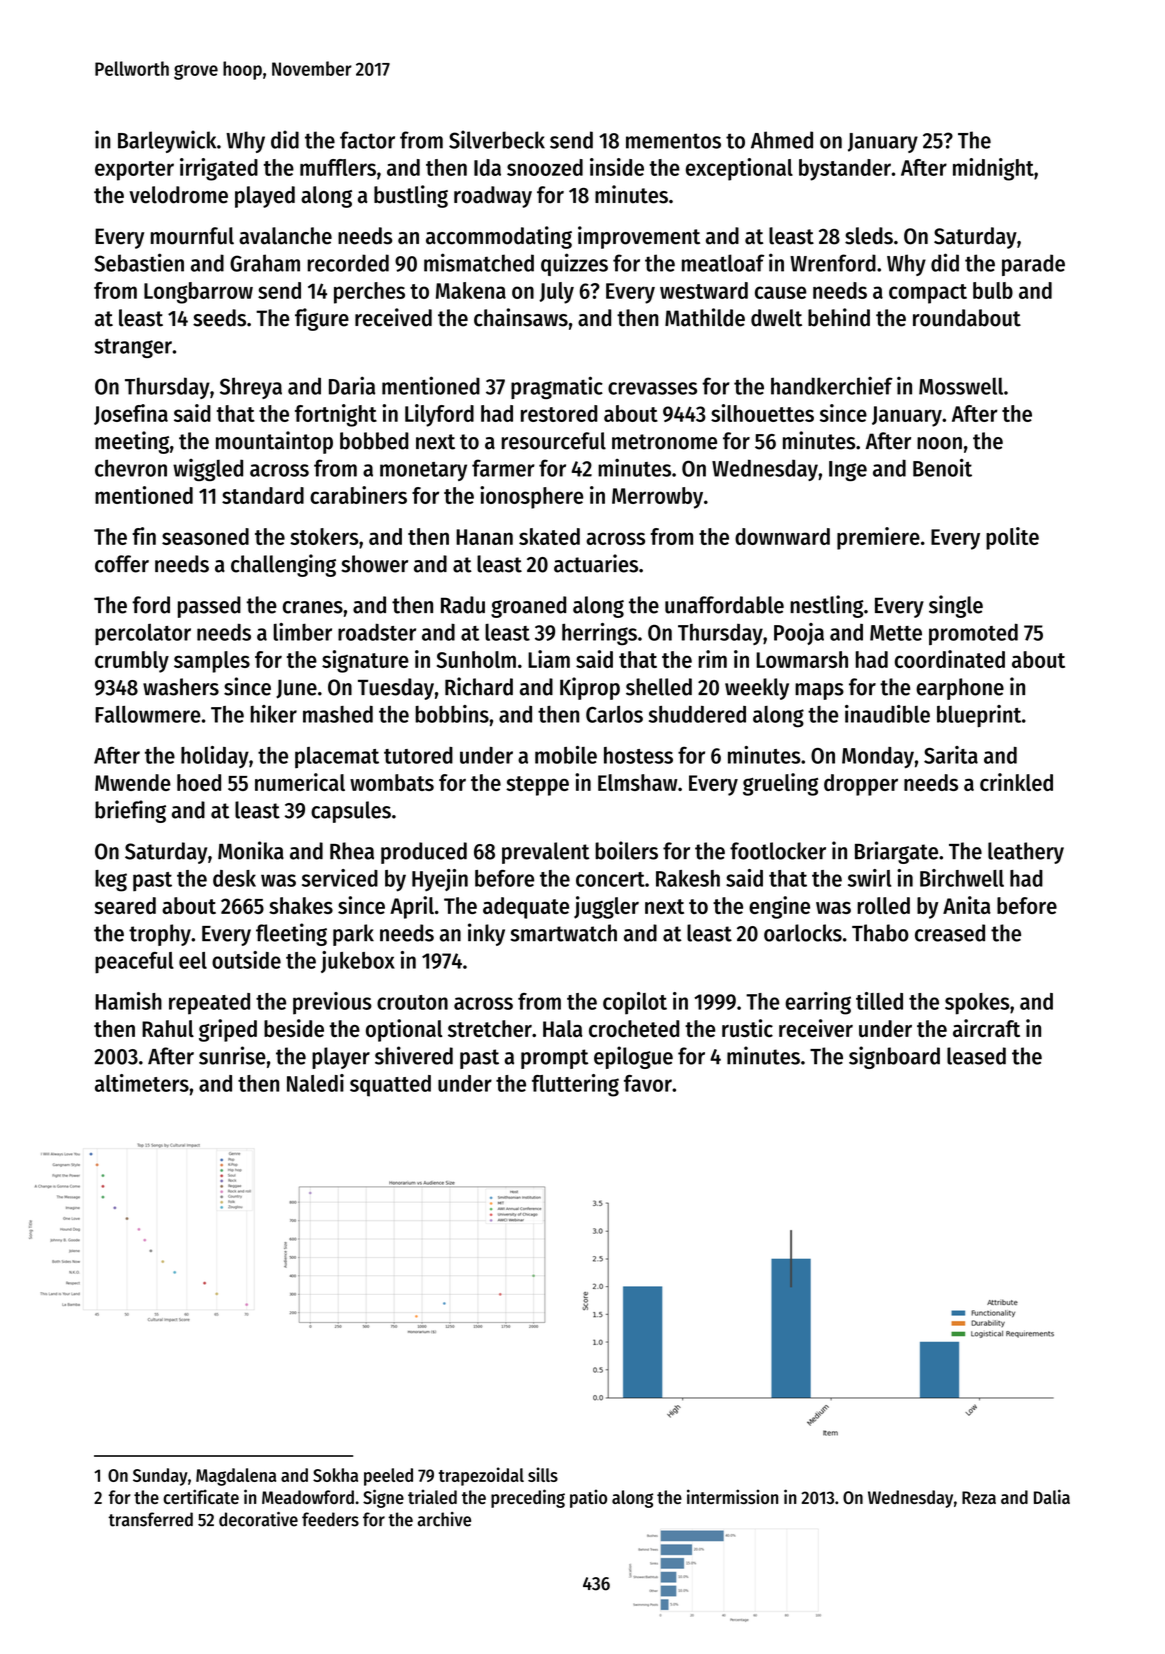  What do you see at coordinates (782, 536) in the document?
I see `downward` at bounding box center [782, 536].
